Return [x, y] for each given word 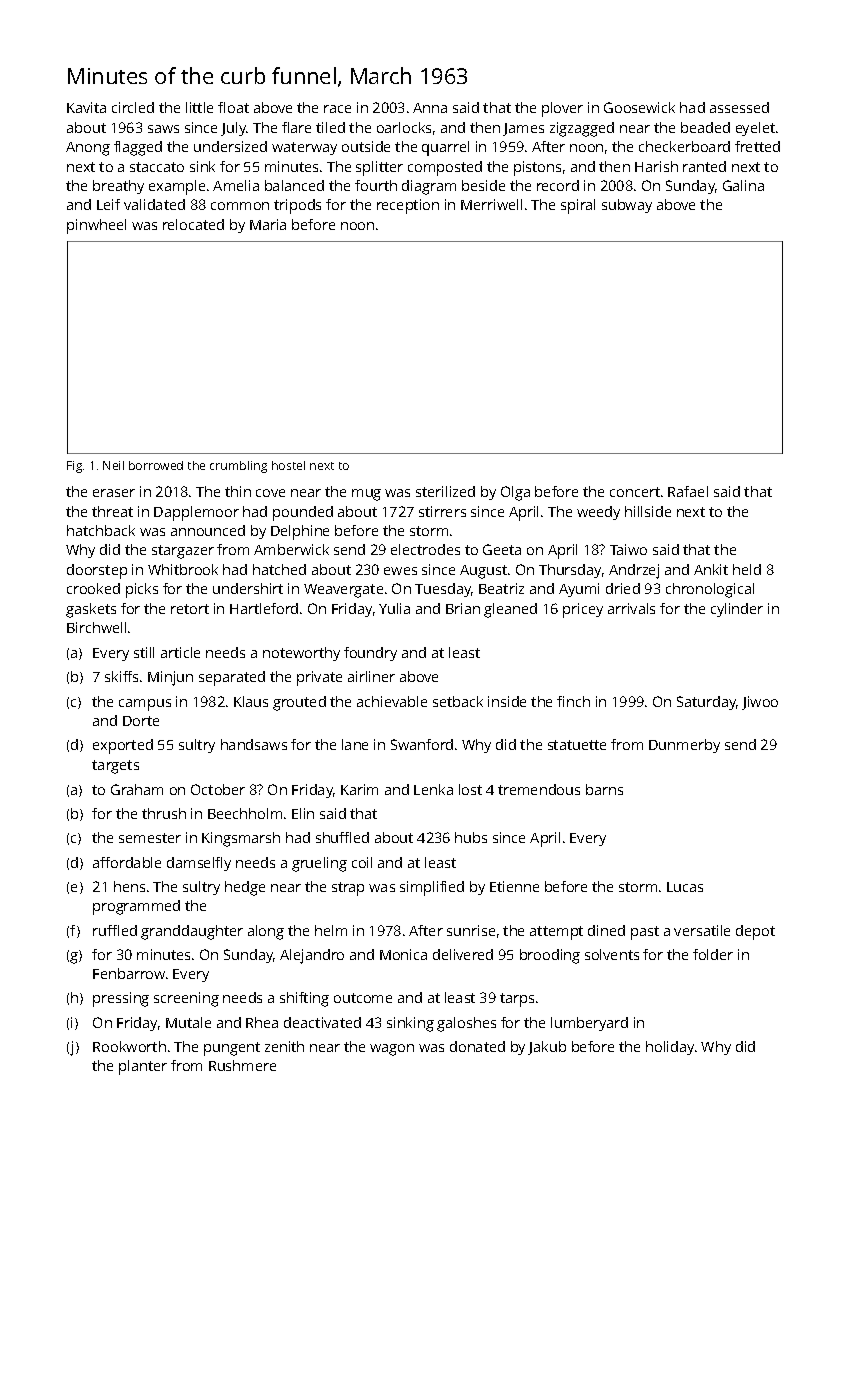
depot [755, 932]
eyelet [755, 129]
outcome [363, 998]
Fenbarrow [129, 973]
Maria [268, 224]
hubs [471, 837]
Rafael [688, 491]
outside [366, 146]
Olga [515, 493]
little [199, 107]
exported [123, 746]
